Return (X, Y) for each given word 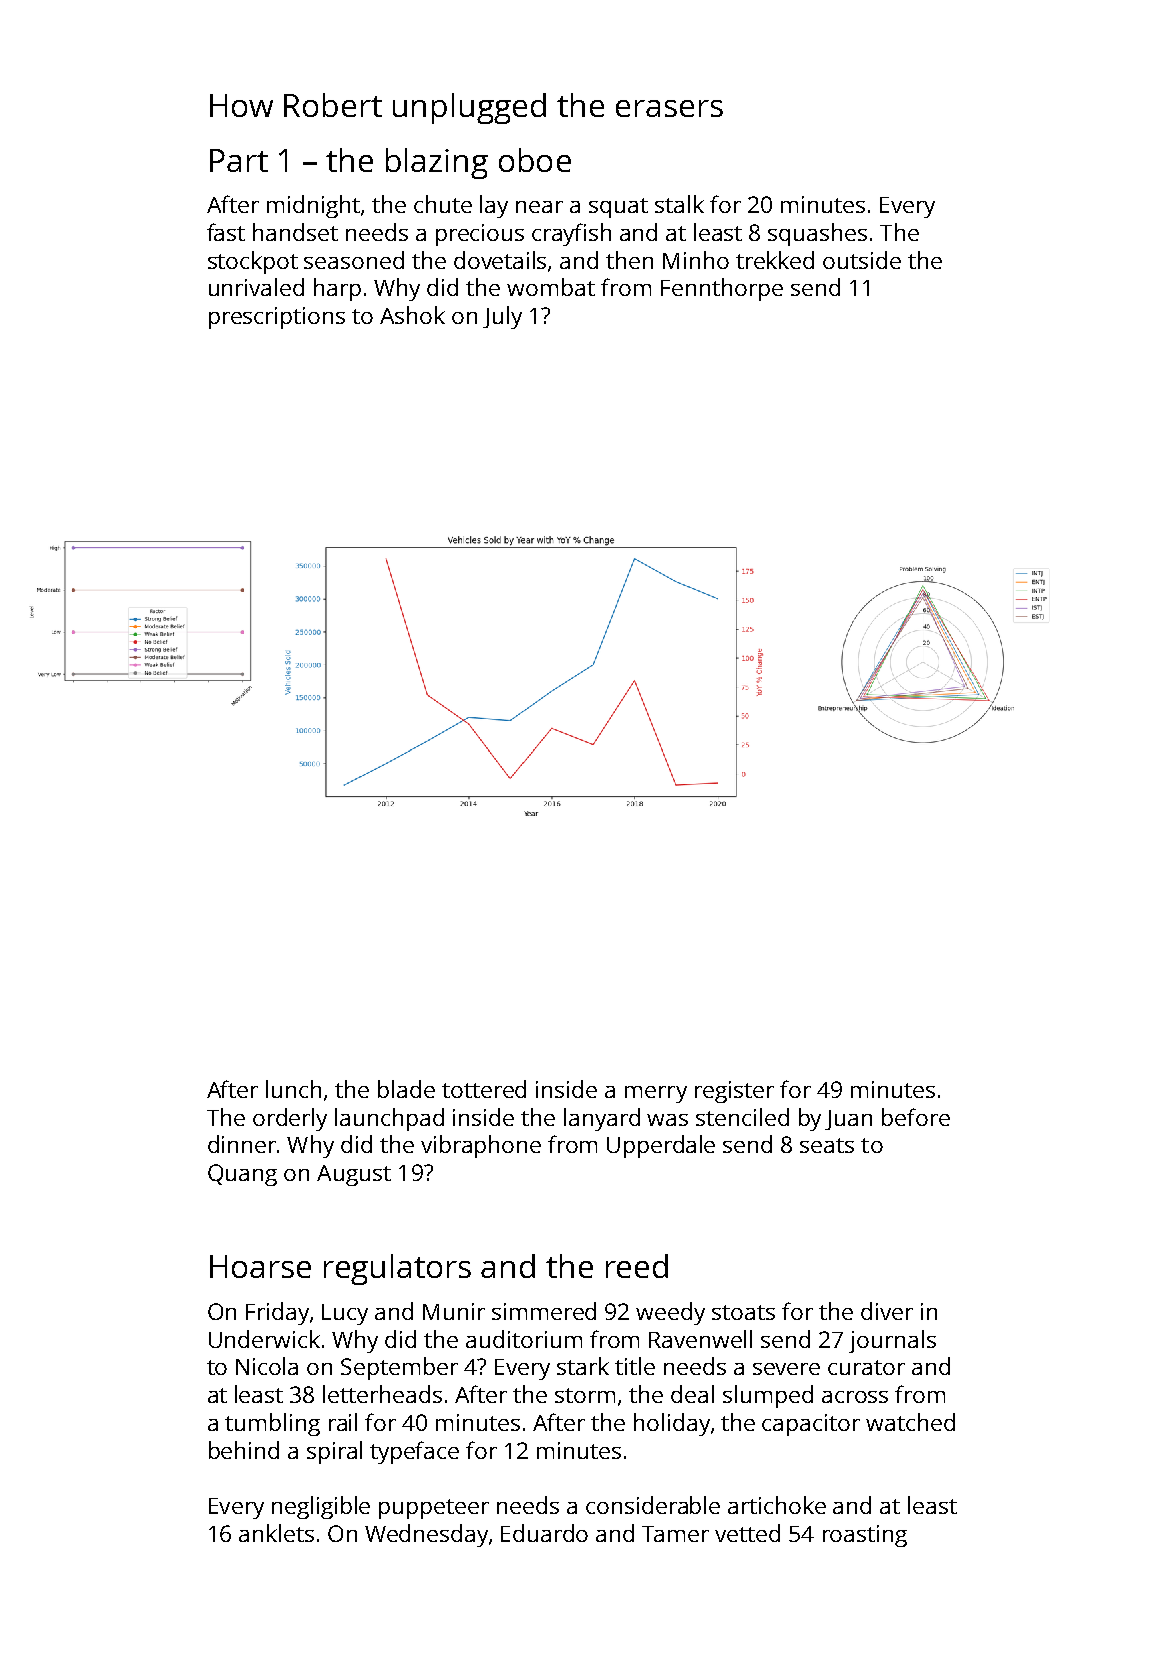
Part (239, 160)
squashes (817, 234)
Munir (454, 1311)
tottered (484, 1089)
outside (862, 260)
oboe (535, 160)
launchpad (389, 1119)
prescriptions (277, 318)
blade (406, 1089)
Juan (848, 1120)
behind (244, 1450)
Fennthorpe (722, 289)
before (916, 1117)
